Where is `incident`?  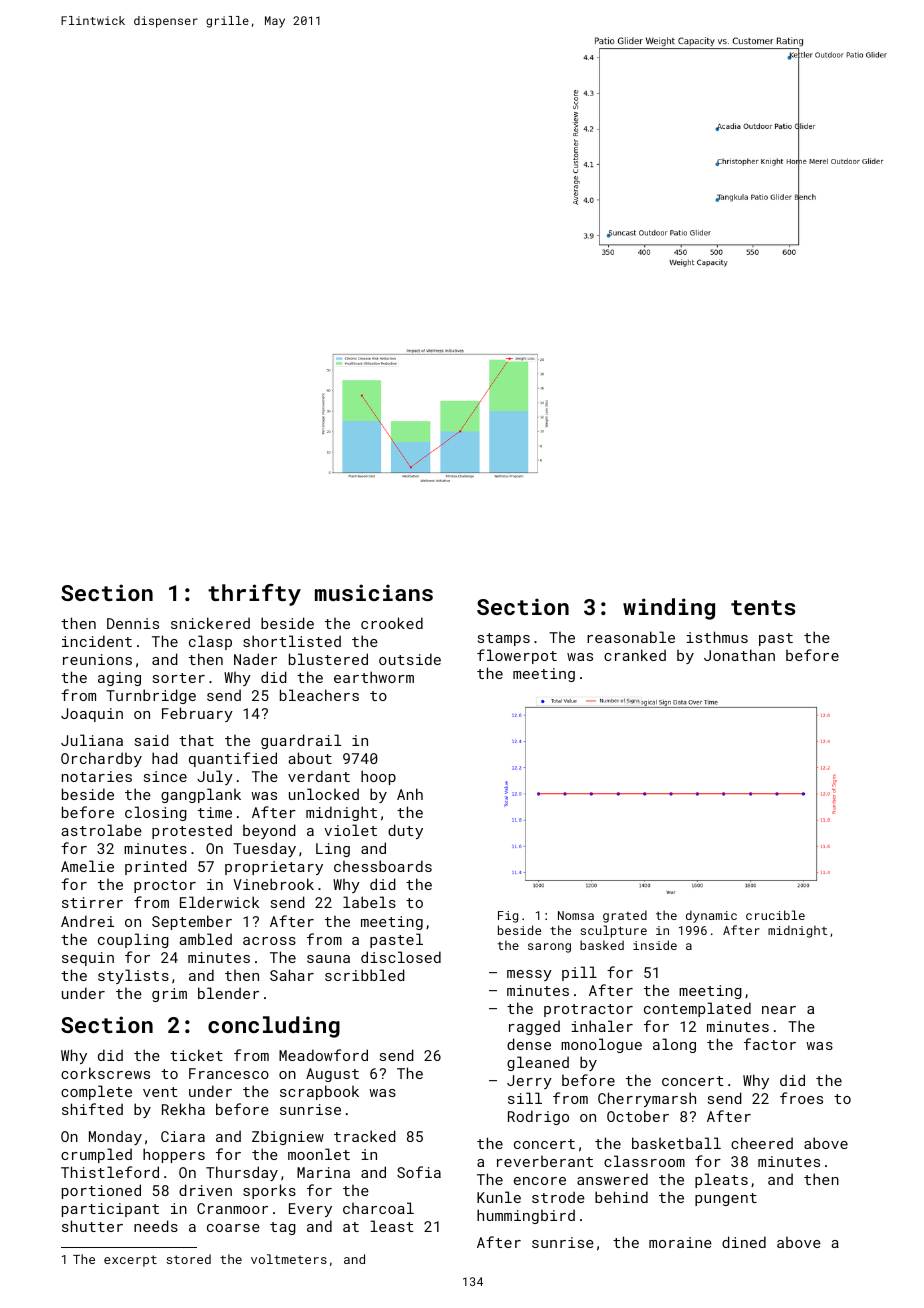
incident is located at coordinates (97, 641).
